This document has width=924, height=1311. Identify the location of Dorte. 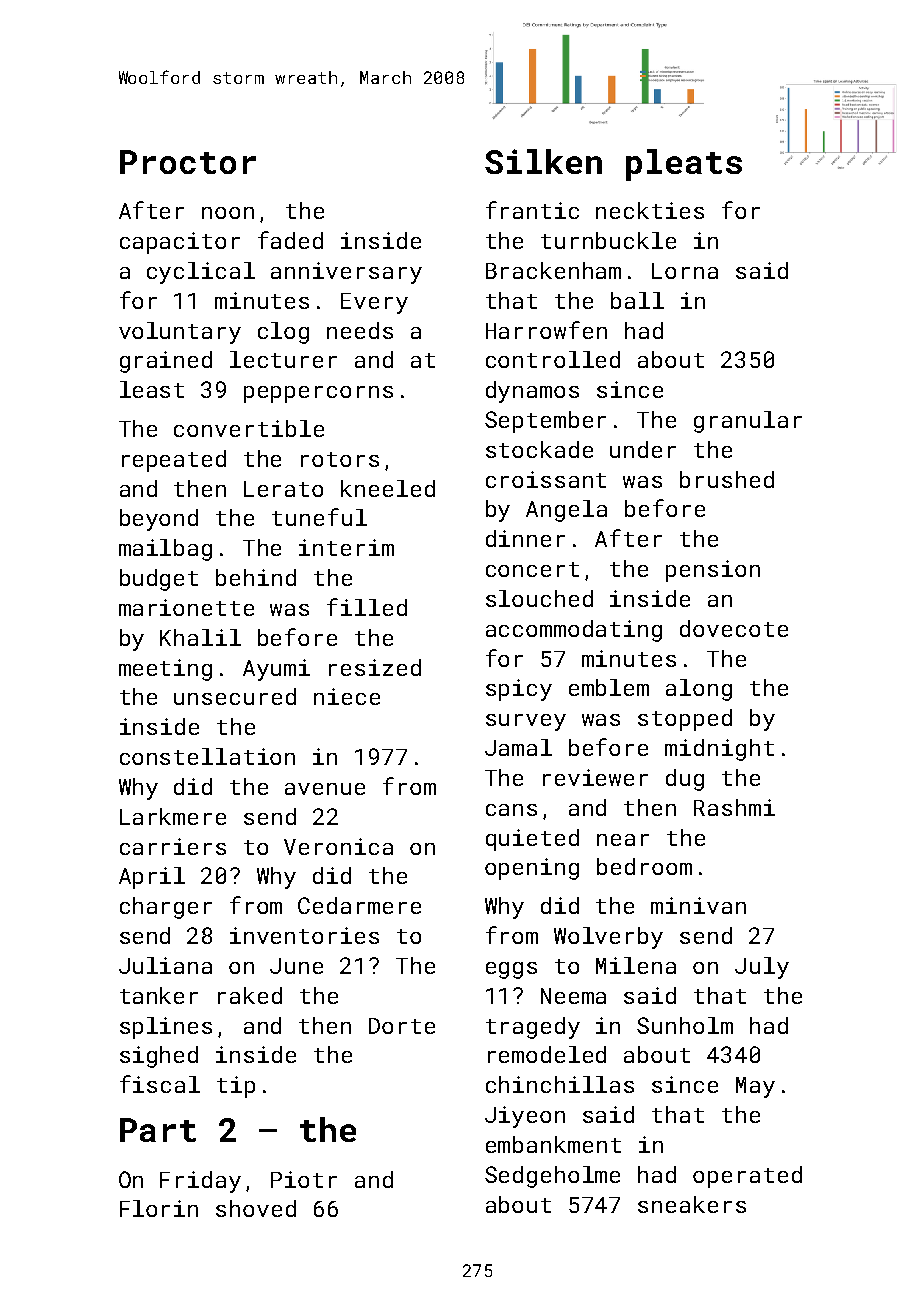
(402, 1026).
